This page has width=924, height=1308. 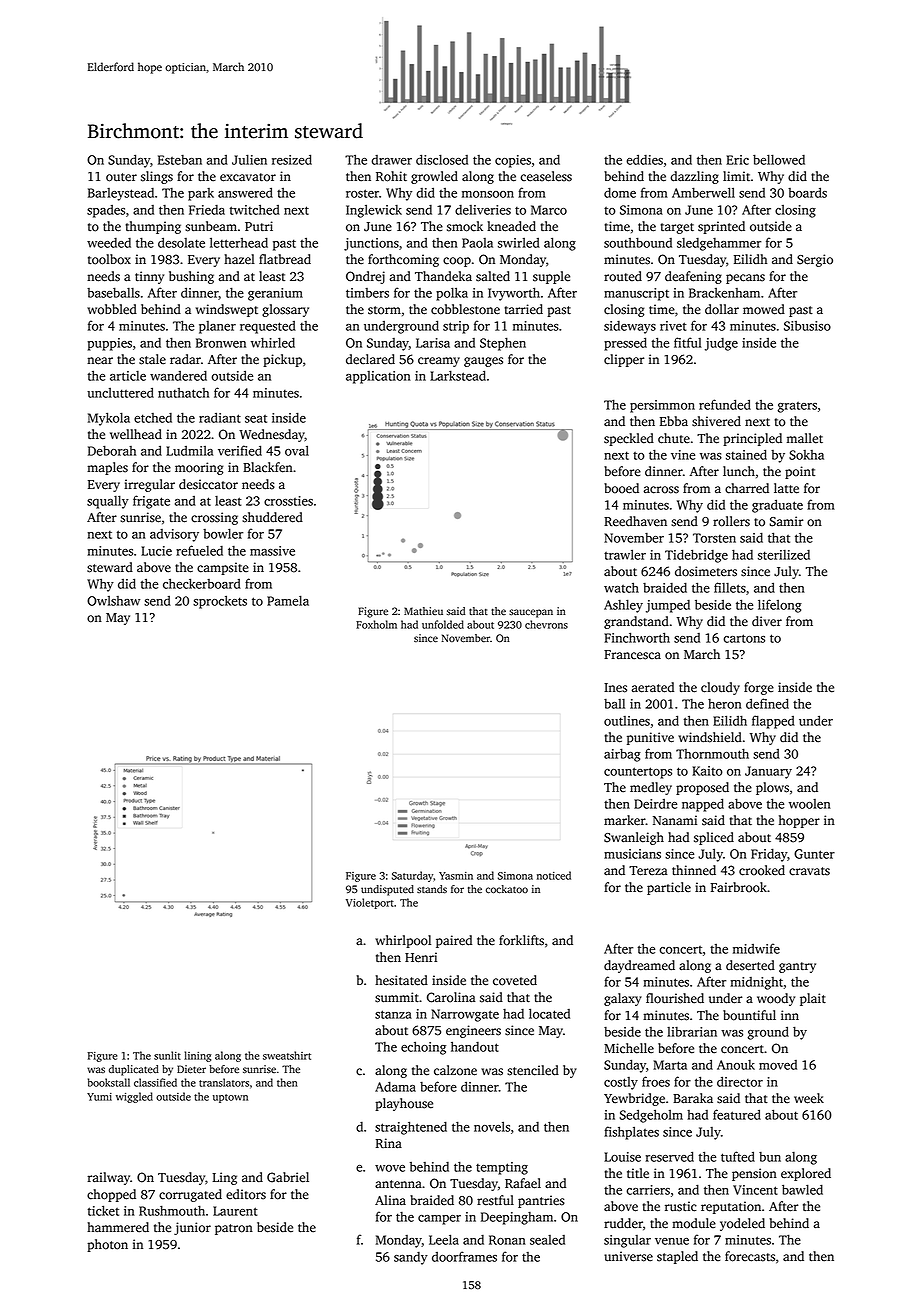 I want to click on stands, so click(x=432, y=889).
